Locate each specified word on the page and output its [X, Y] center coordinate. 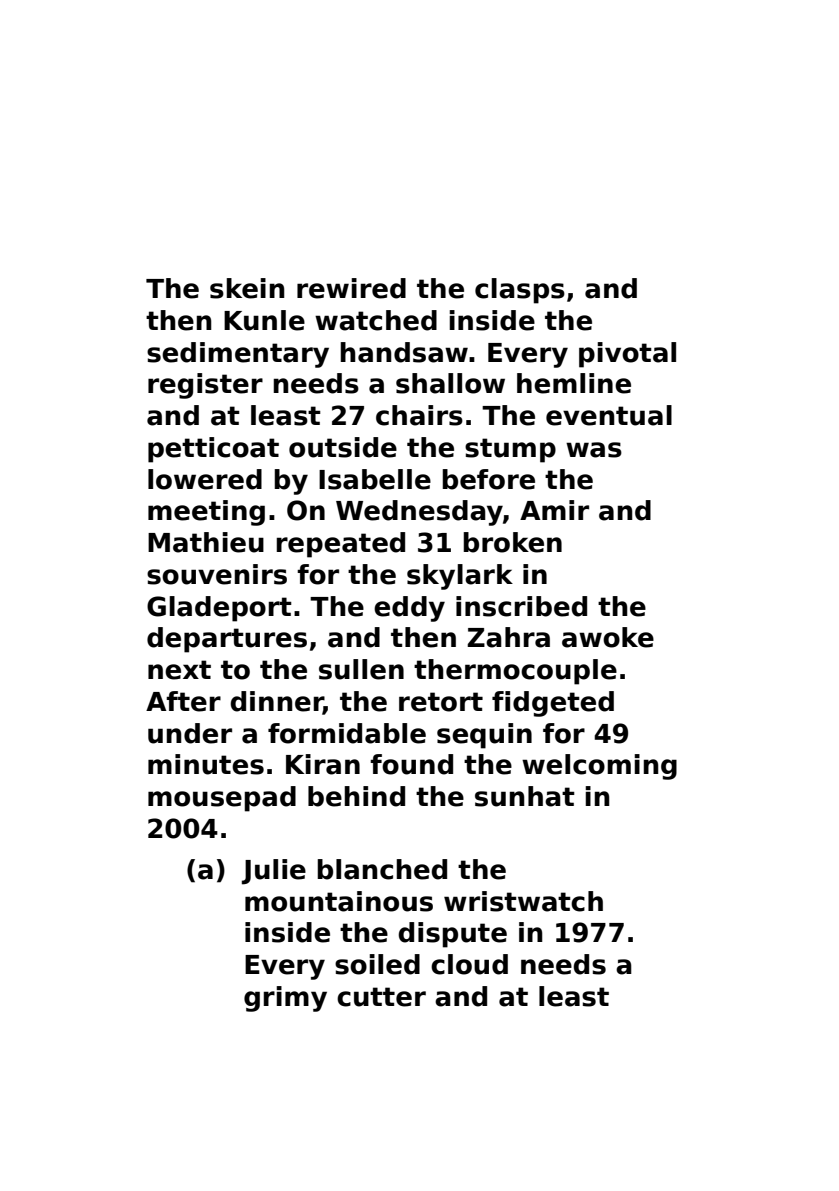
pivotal [627, 355]
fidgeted [553, 704]
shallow [450, 383]
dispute [453, 935]
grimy [285, 999]
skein [247, 288]
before [489, 479]
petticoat [213, 450]
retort [441, 702]
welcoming [599, 767]
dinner [277, 702]
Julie [274, 872]
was [594, 450]
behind [356, 796]
